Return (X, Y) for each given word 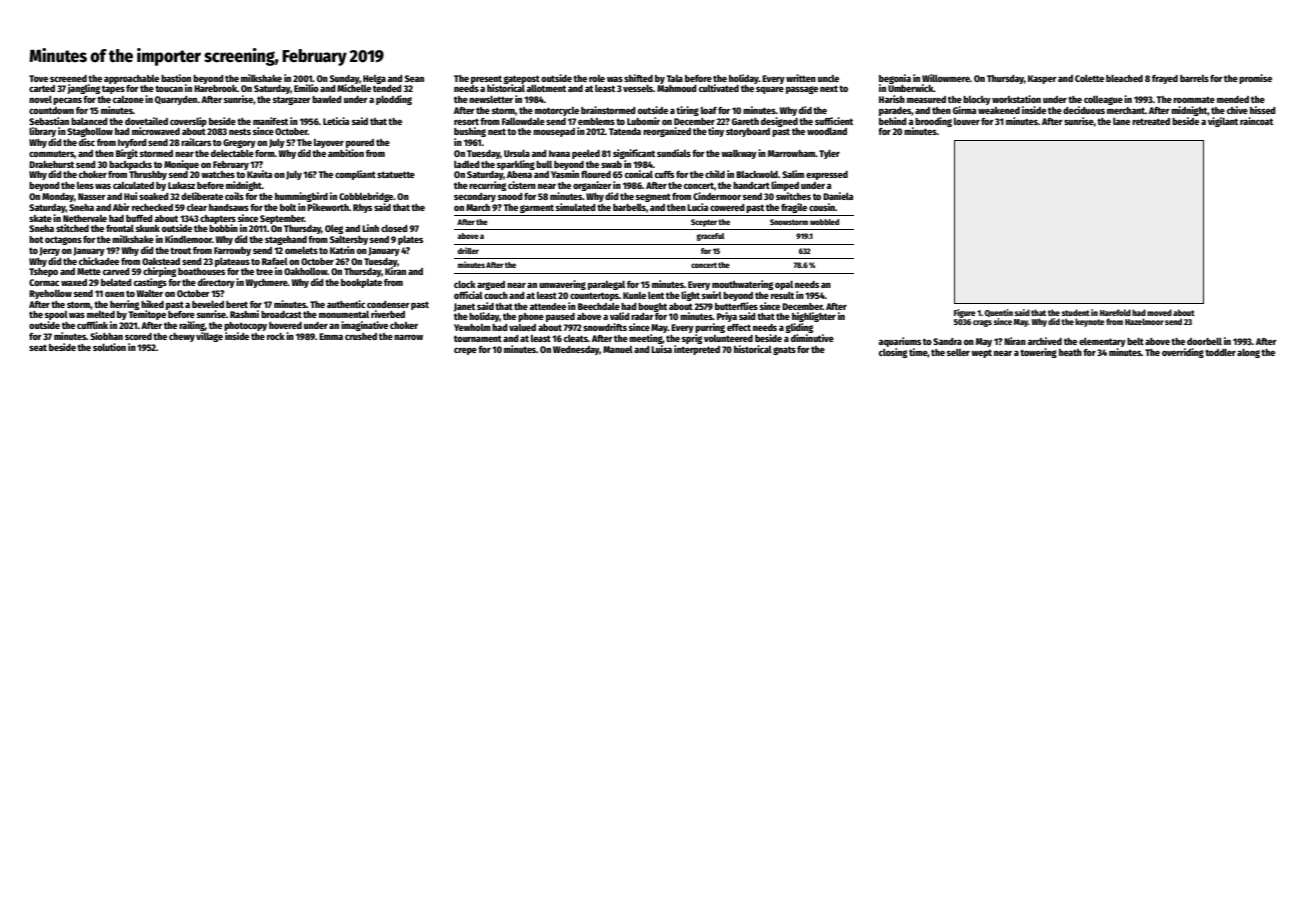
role (597, 78)
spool (56, 315)
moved (1159, 312)
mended (1233, 99)
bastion (176, 78)
